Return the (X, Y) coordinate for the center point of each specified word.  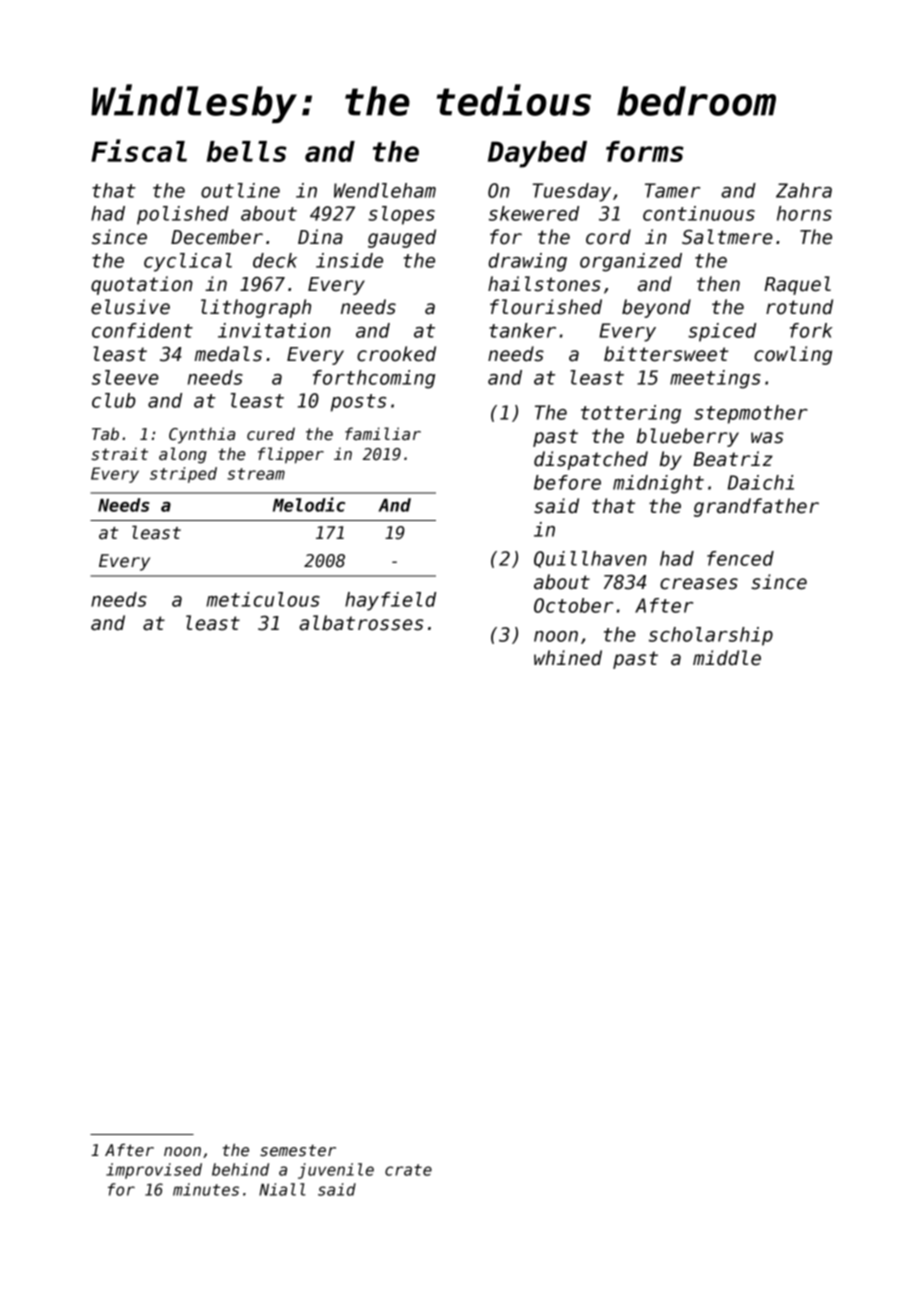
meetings (715, 379)
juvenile (336, 1171)
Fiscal (139, 150)
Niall (282, 1189)
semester (298, 1151)
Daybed (537, 154)
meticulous (263, 599)
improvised (154, 1171)
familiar (383, 433)
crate (408, 1170)
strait (119, 454)
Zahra (804, 190)
